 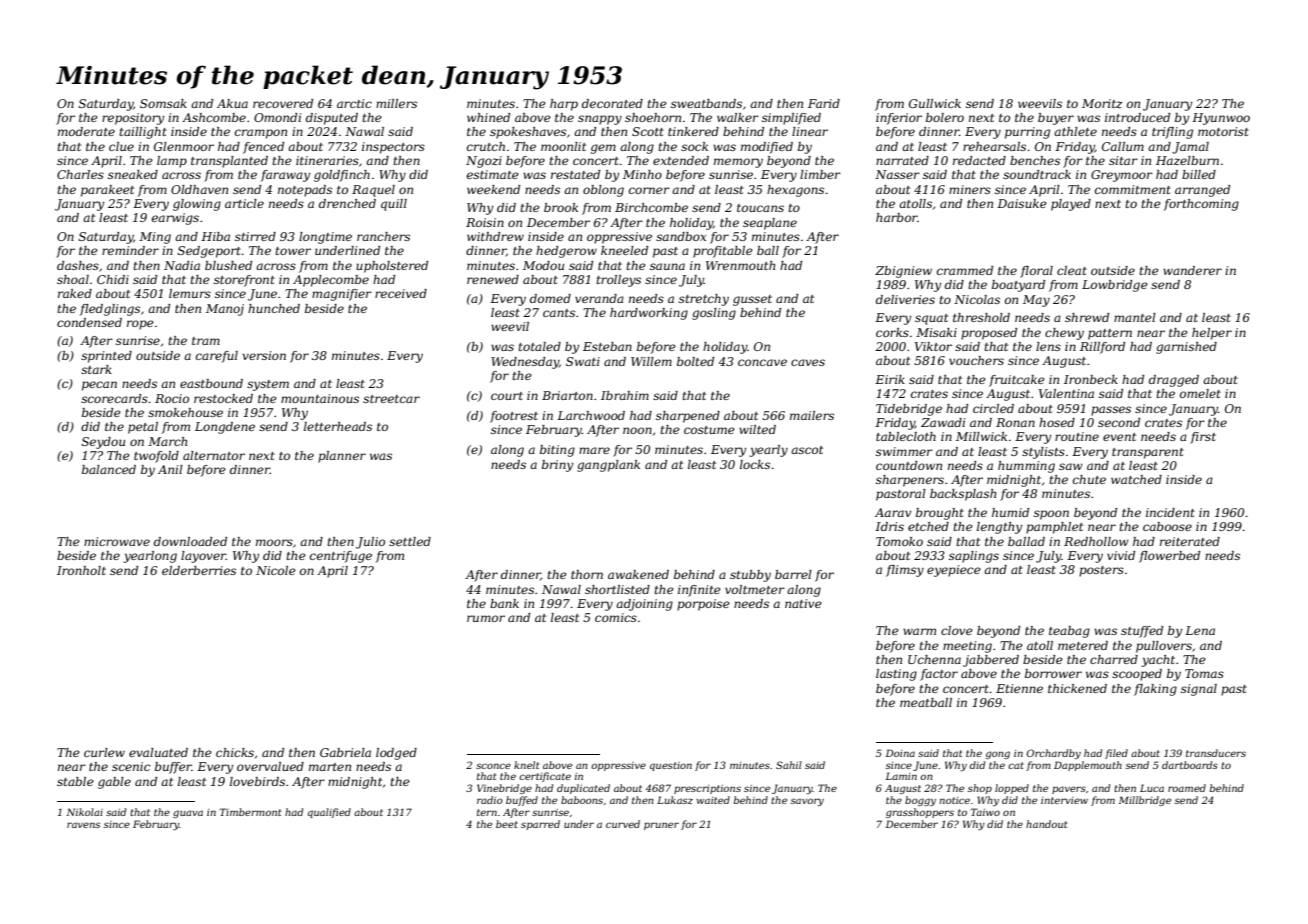 What do you see at coordinates (901, 776) in the image?
I see `Lamin` at bounding box center [901, 776].
